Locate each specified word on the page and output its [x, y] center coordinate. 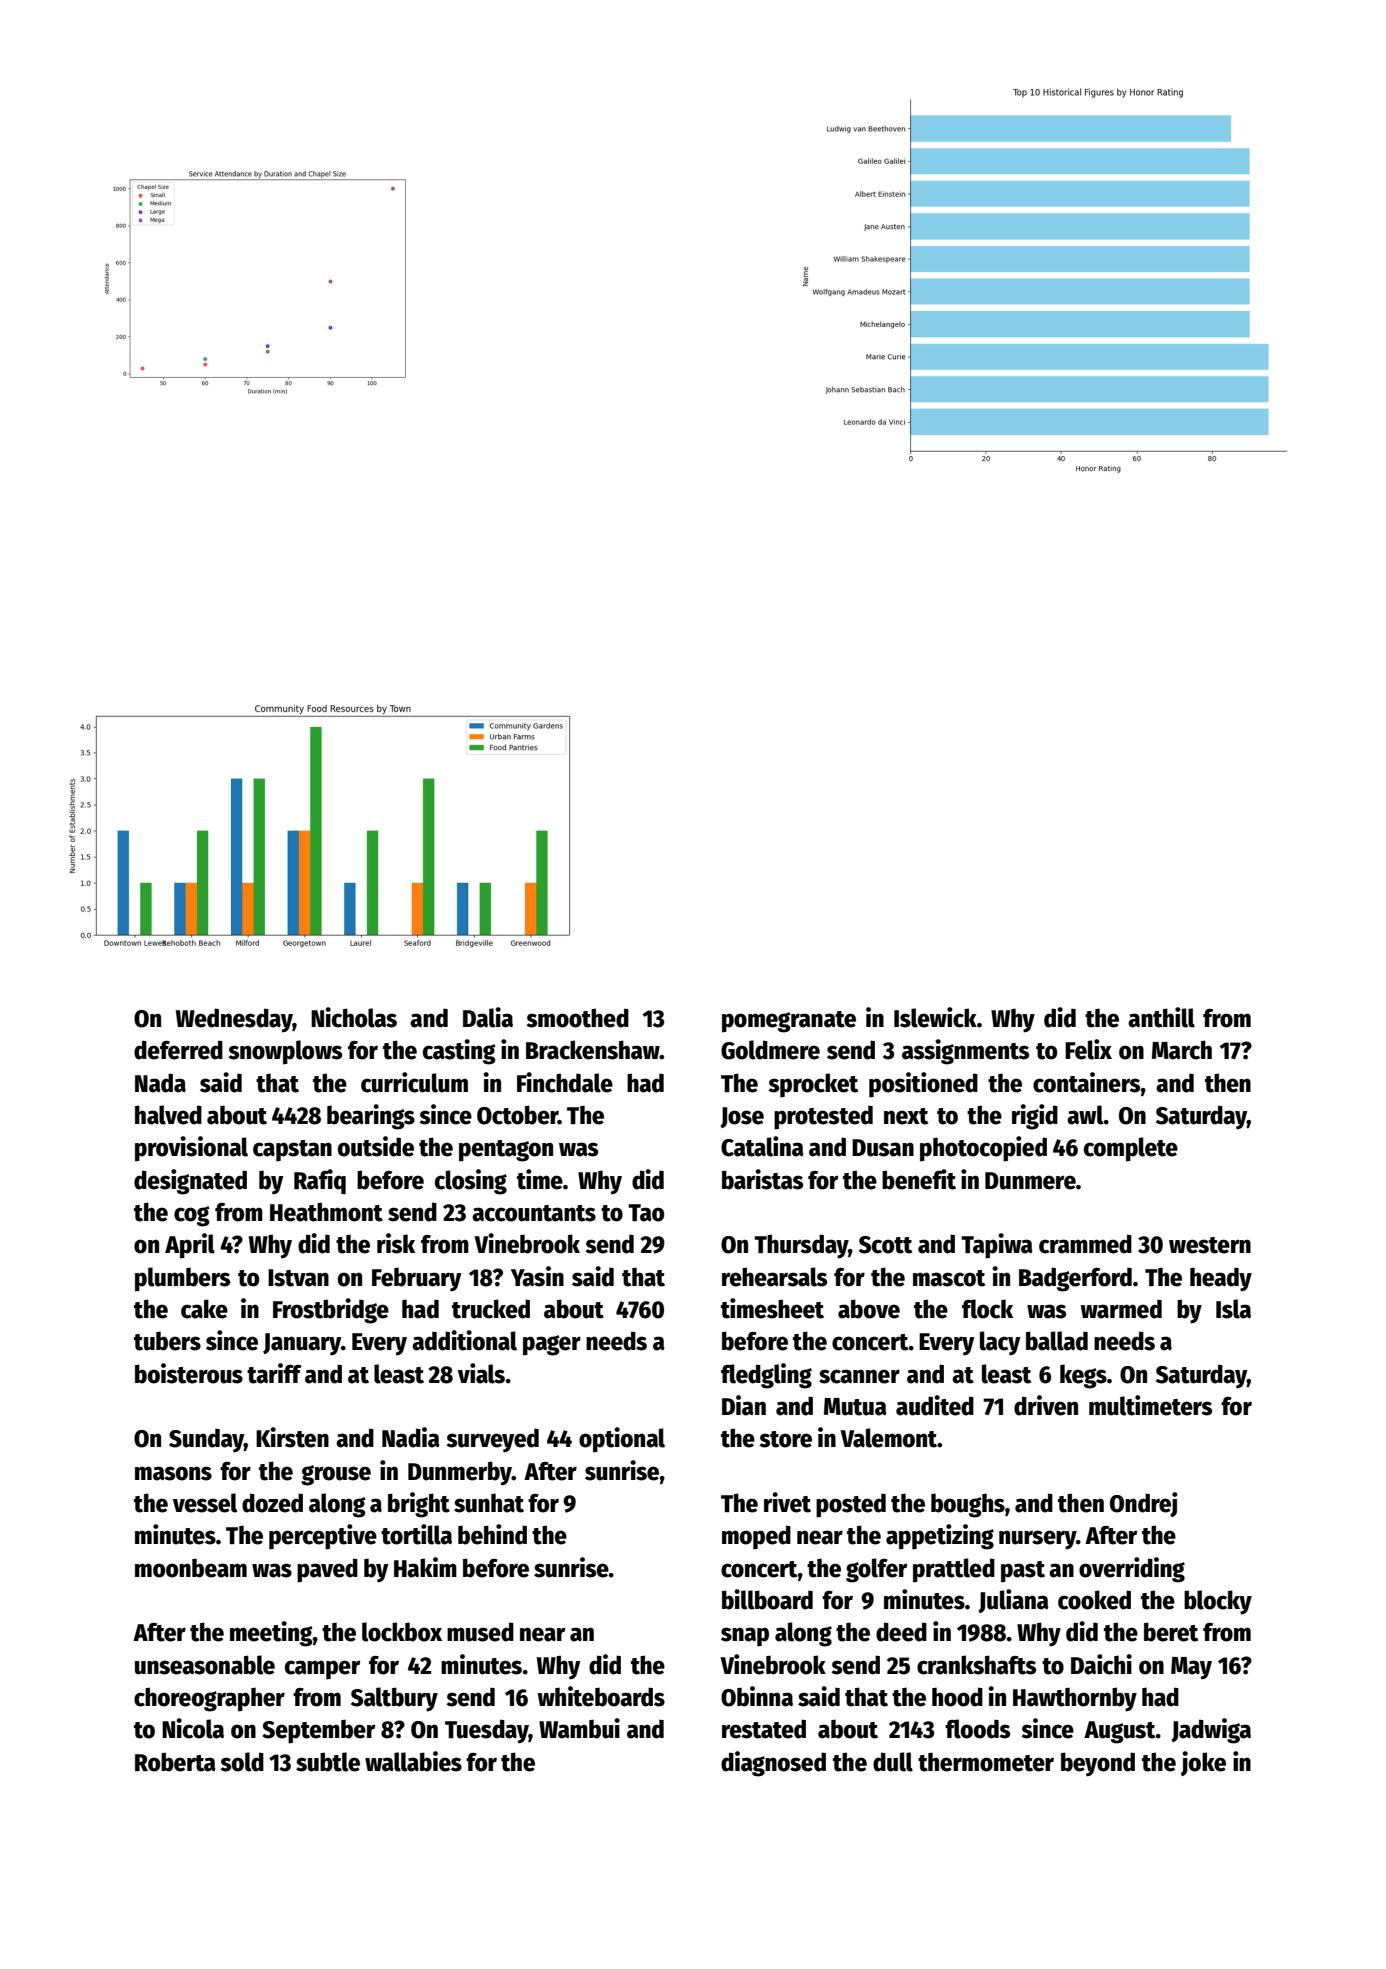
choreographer [209, 1699]
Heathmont [326, 1212]
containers [1087, 1082]
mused [480, 1632]
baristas [762, 1179]
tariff [274, 1373]
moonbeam [191, 1568]
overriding [1132, 1570]
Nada [160, 1083]
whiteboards [601, 1696]
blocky [1218, 1602]
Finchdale [565, 1082]
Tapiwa [997, 1246]
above [869, 1309]
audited [935, 1405]
